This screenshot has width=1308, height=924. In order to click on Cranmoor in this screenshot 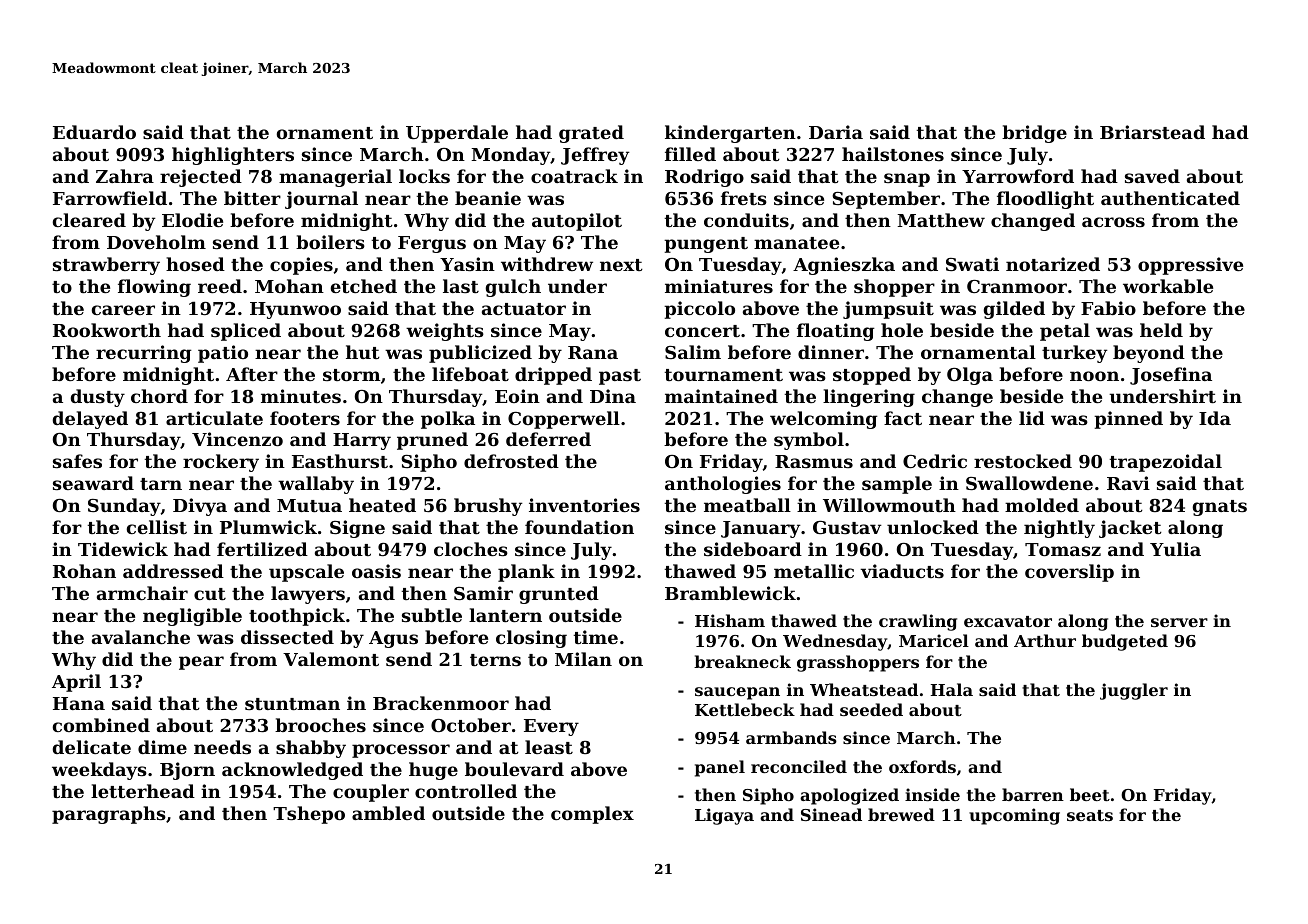, I will do `click(1017, 286)`.
